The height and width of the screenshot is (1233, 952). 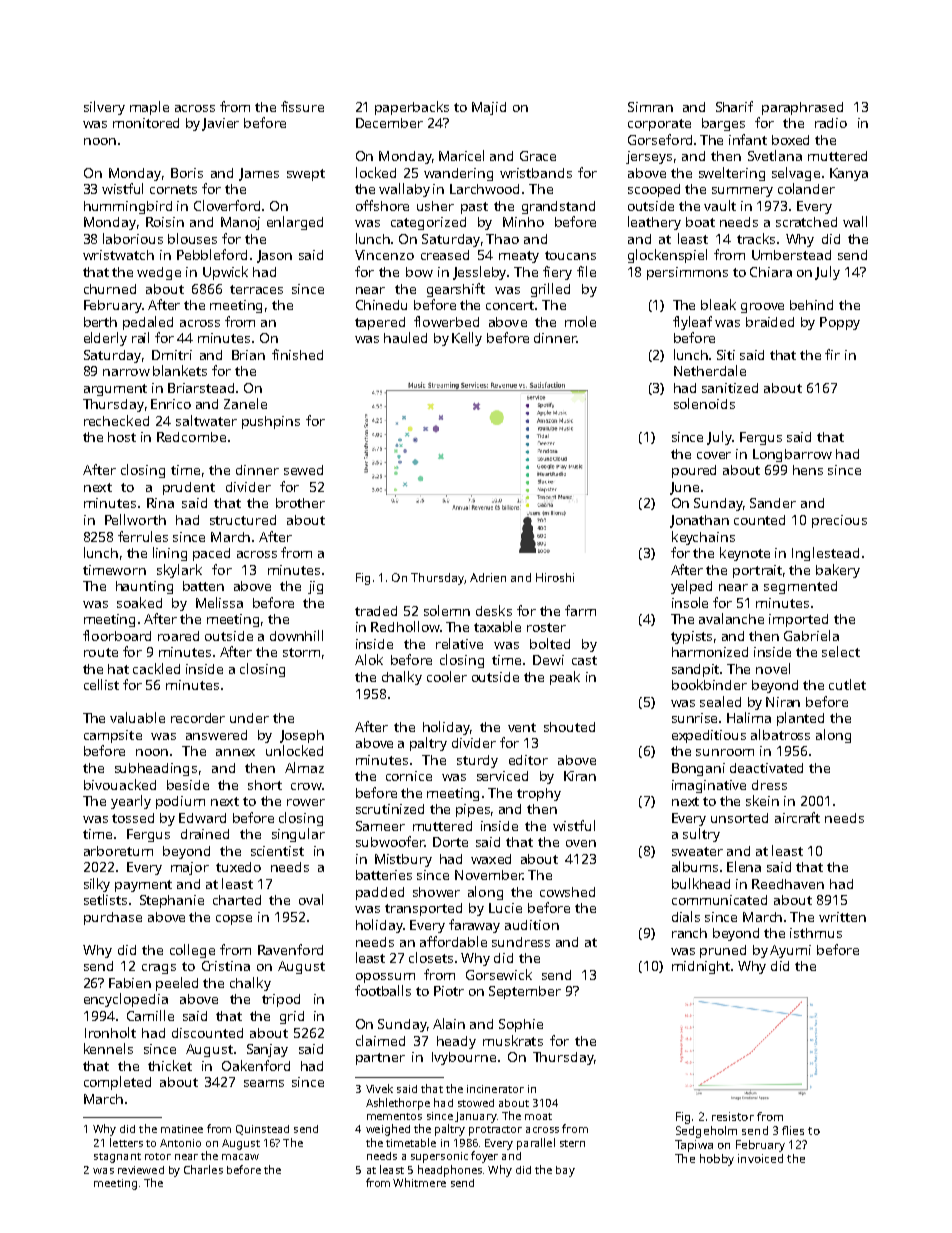 What do you see at coordinates (489, 108) in the screenshot?
I see `Majid` at bounding box center [489, 108].
